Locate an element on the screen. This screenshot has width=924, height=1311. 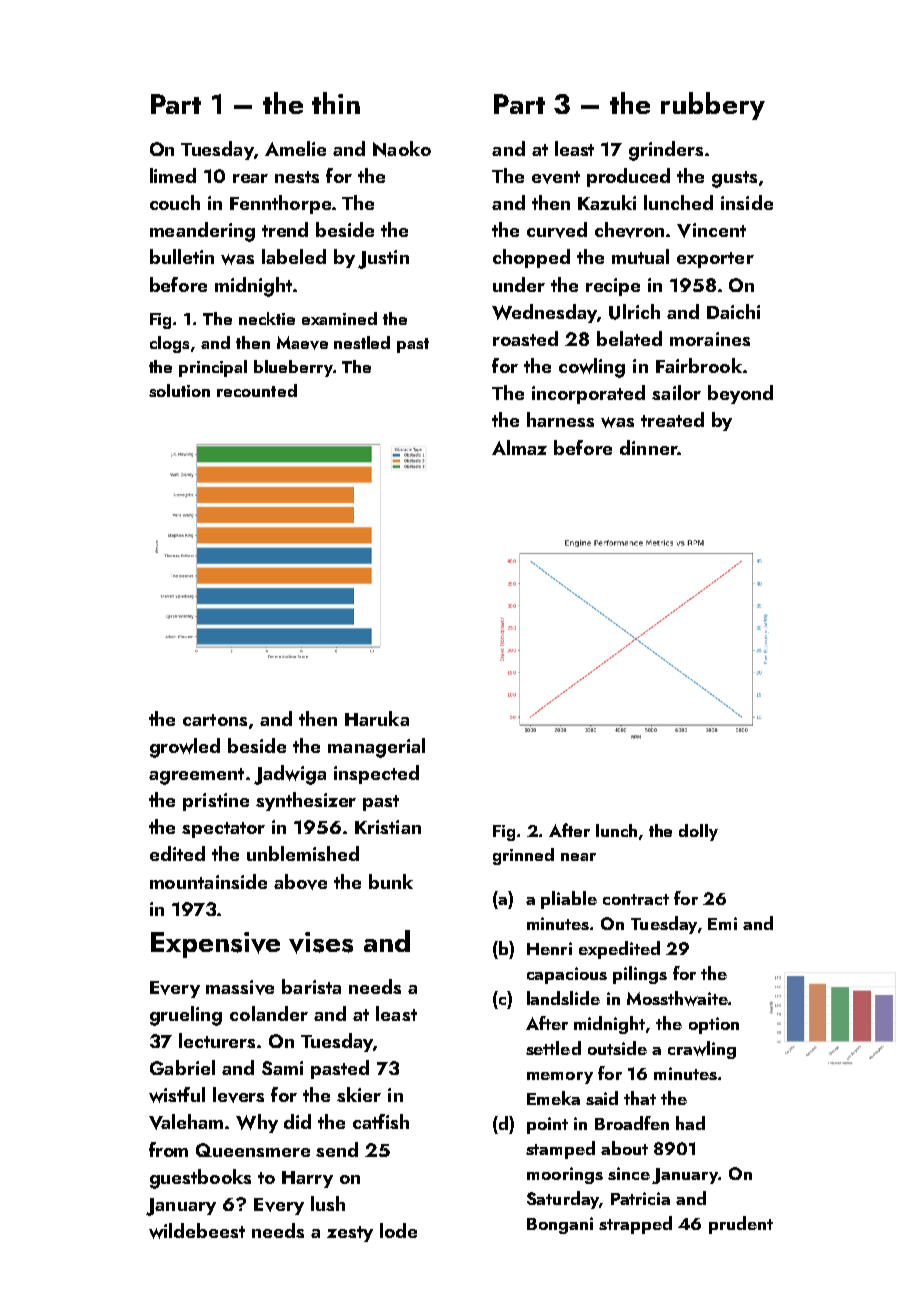
solution is located at coordinates (179, 390).
